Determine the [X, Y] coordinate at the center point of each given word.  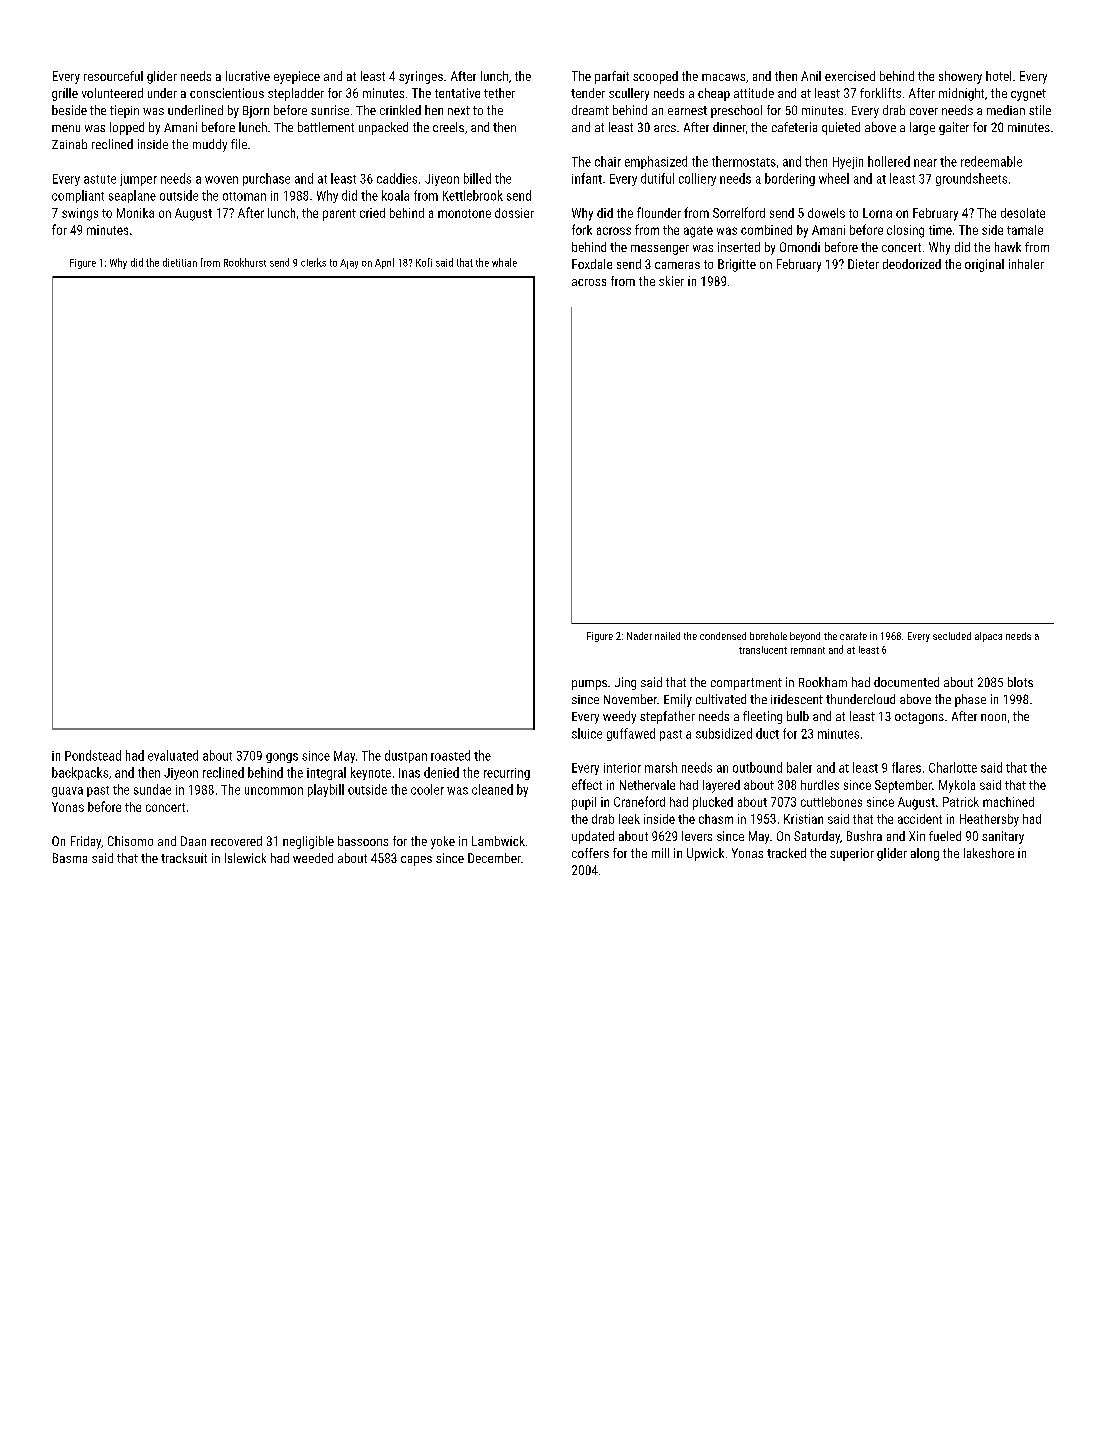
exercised [850, 76]
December [494, 858]
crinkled [400, 110]
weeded [313, 858]
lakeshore [989, 853]
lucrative [248, 76]
